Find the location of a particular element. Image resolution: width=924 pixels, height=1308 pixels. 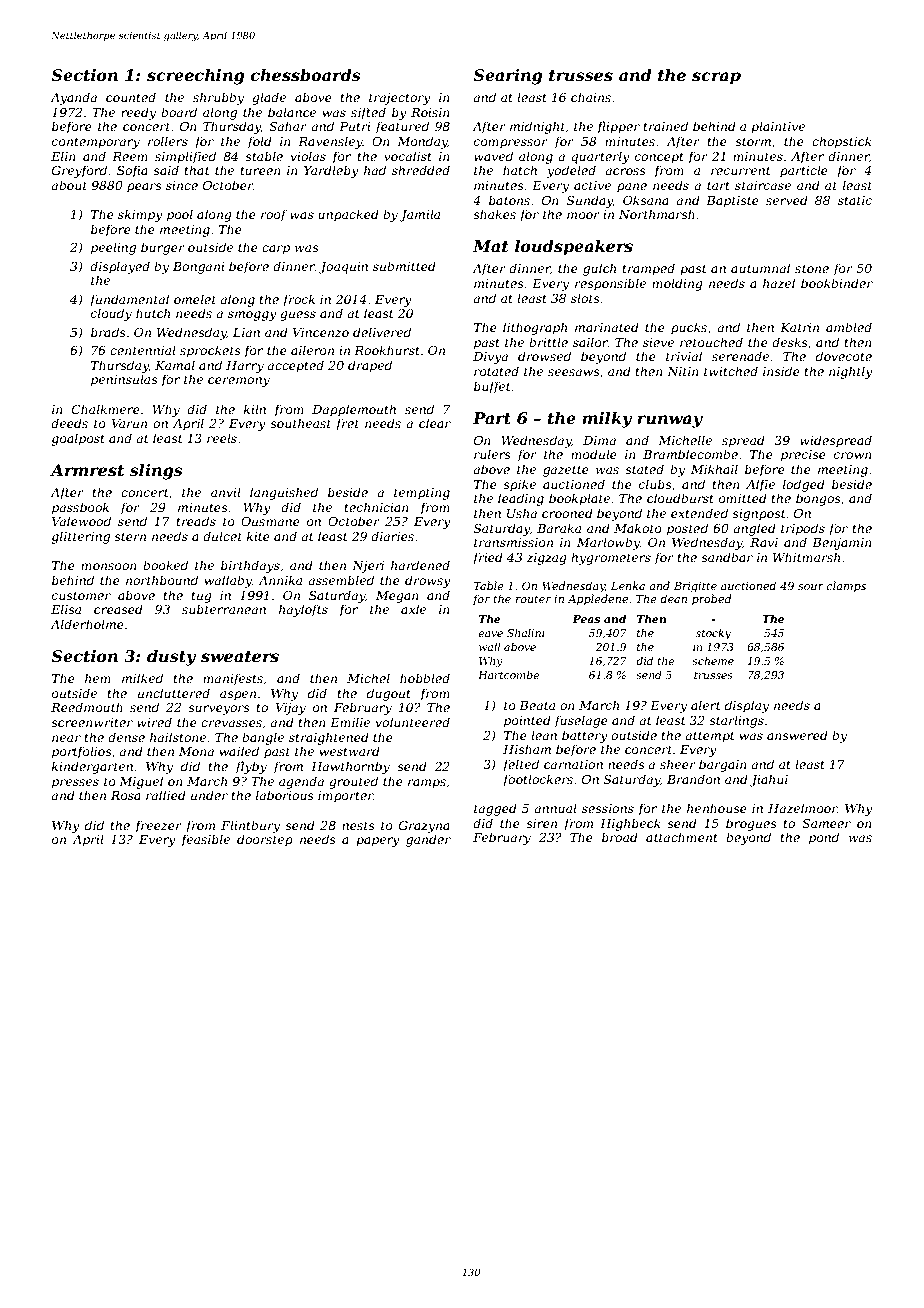

slots is located at coordinates (585, 298).
